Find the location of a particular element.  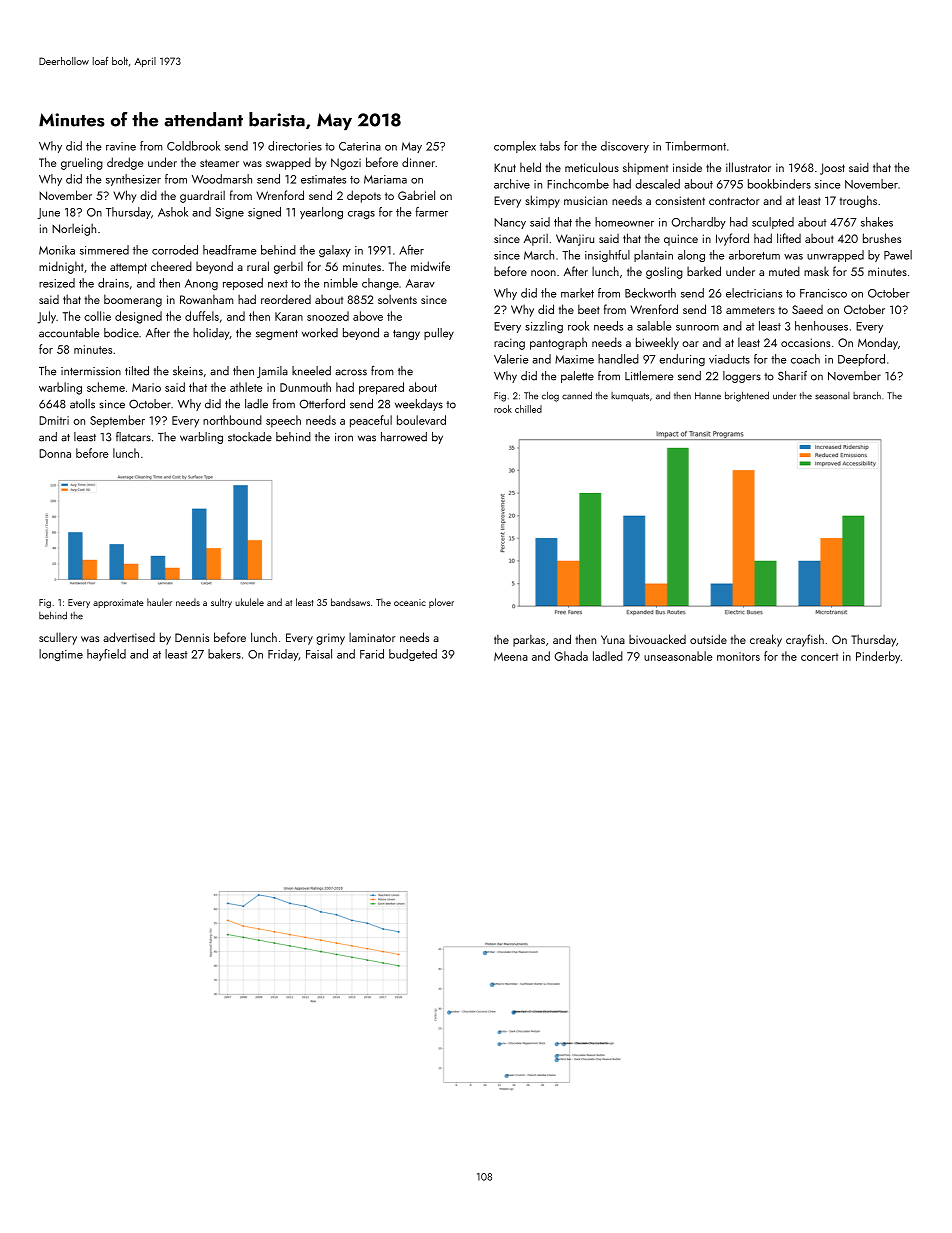

midwife is located at coordinates (430, 266).
